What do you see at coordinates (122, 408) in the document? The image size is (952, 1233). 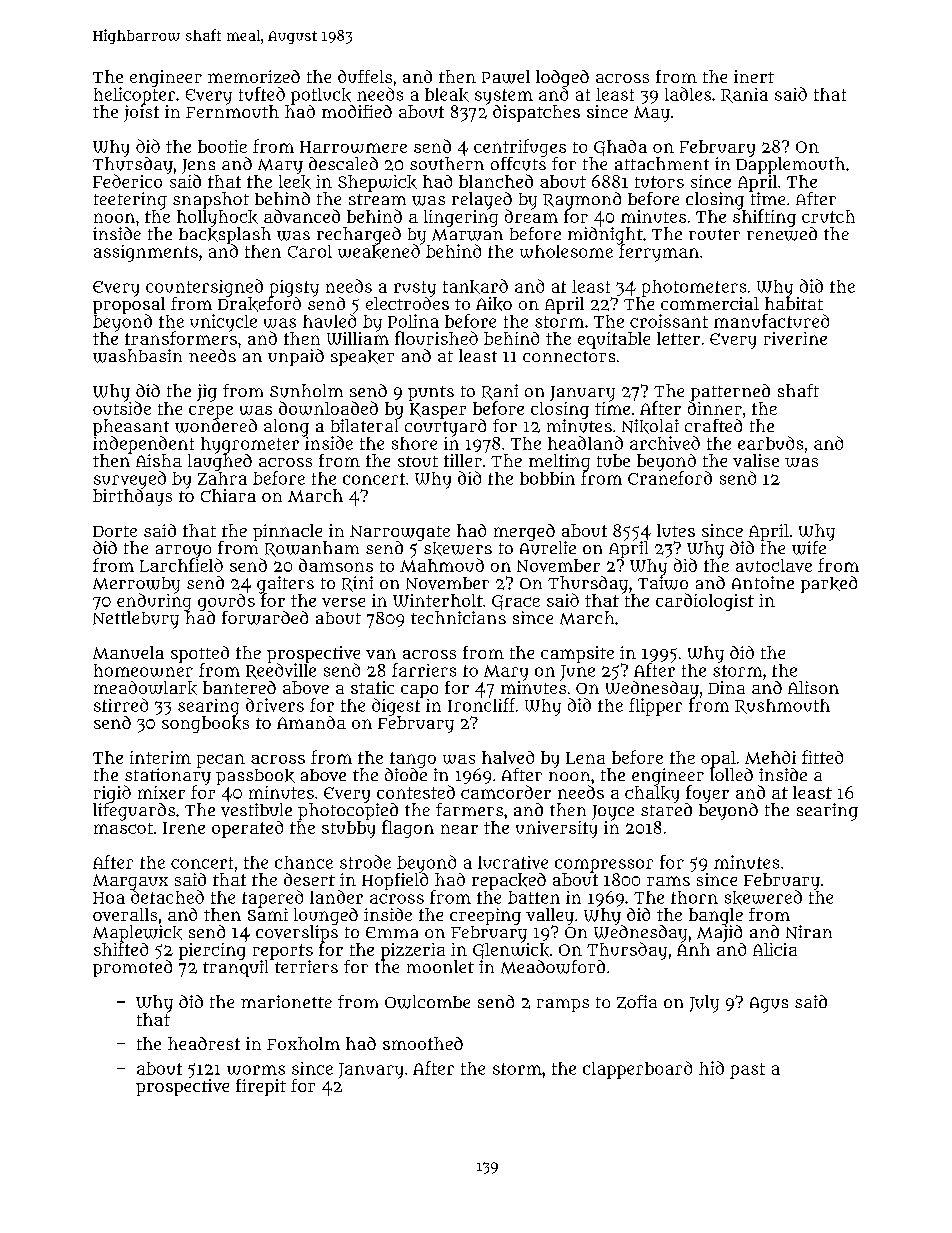 I see `outside` at bounding box center [122, 408].
